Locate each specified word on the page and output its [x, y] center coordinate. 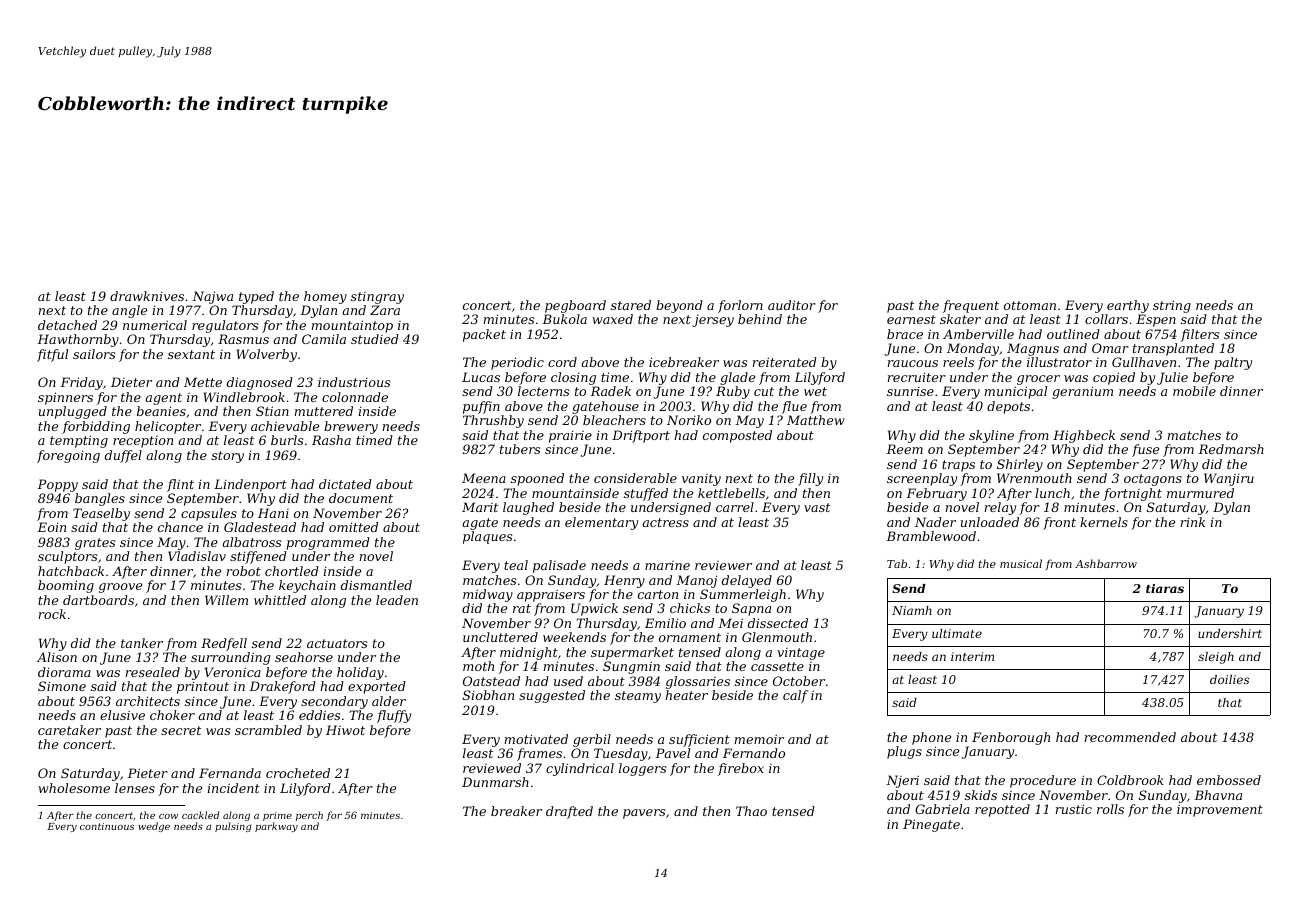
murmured [1200, 493]
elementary [601, 523]
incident [233, 788]
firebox [741, 769]
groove [120, 588]
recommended [1130, 737]
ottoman [1030, 305]
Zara [385, 310]
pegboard [575, 306]
